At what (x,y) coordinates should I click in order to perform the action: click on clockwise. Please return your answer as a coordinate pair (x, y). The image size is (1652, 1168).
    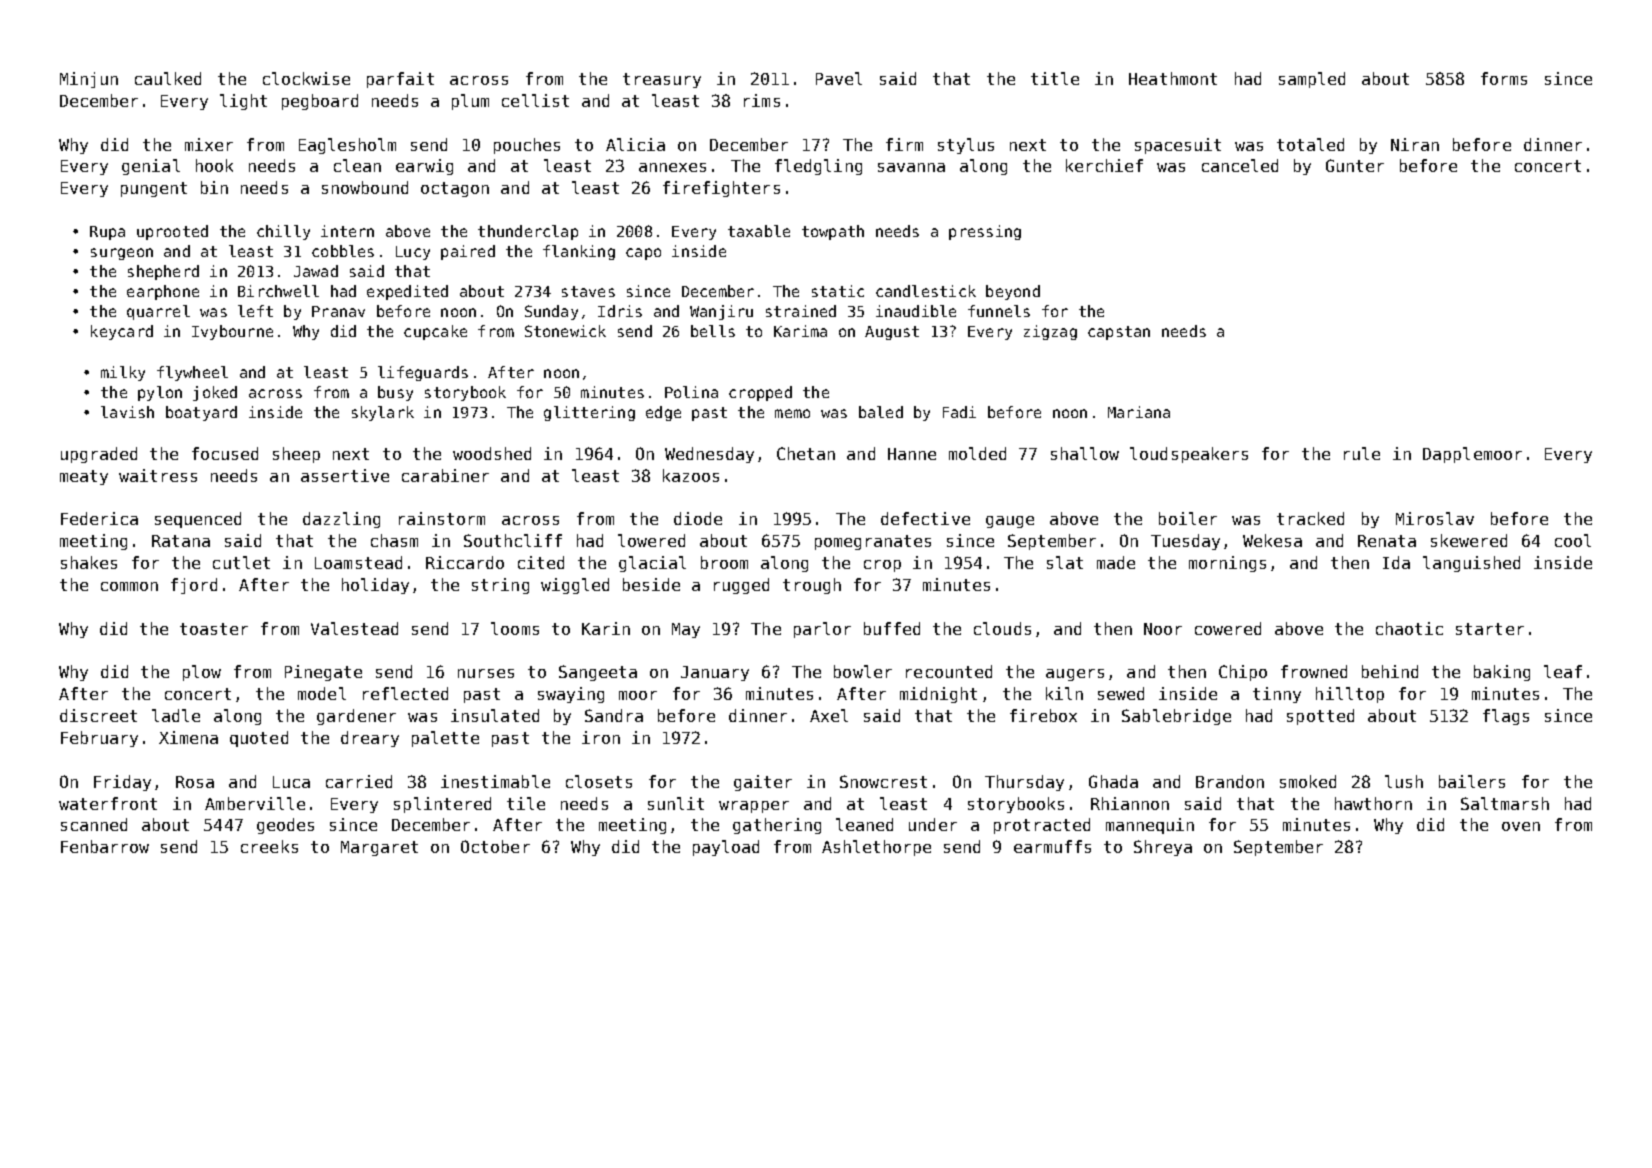
    Looking at the image, I should click on (306, 78).
